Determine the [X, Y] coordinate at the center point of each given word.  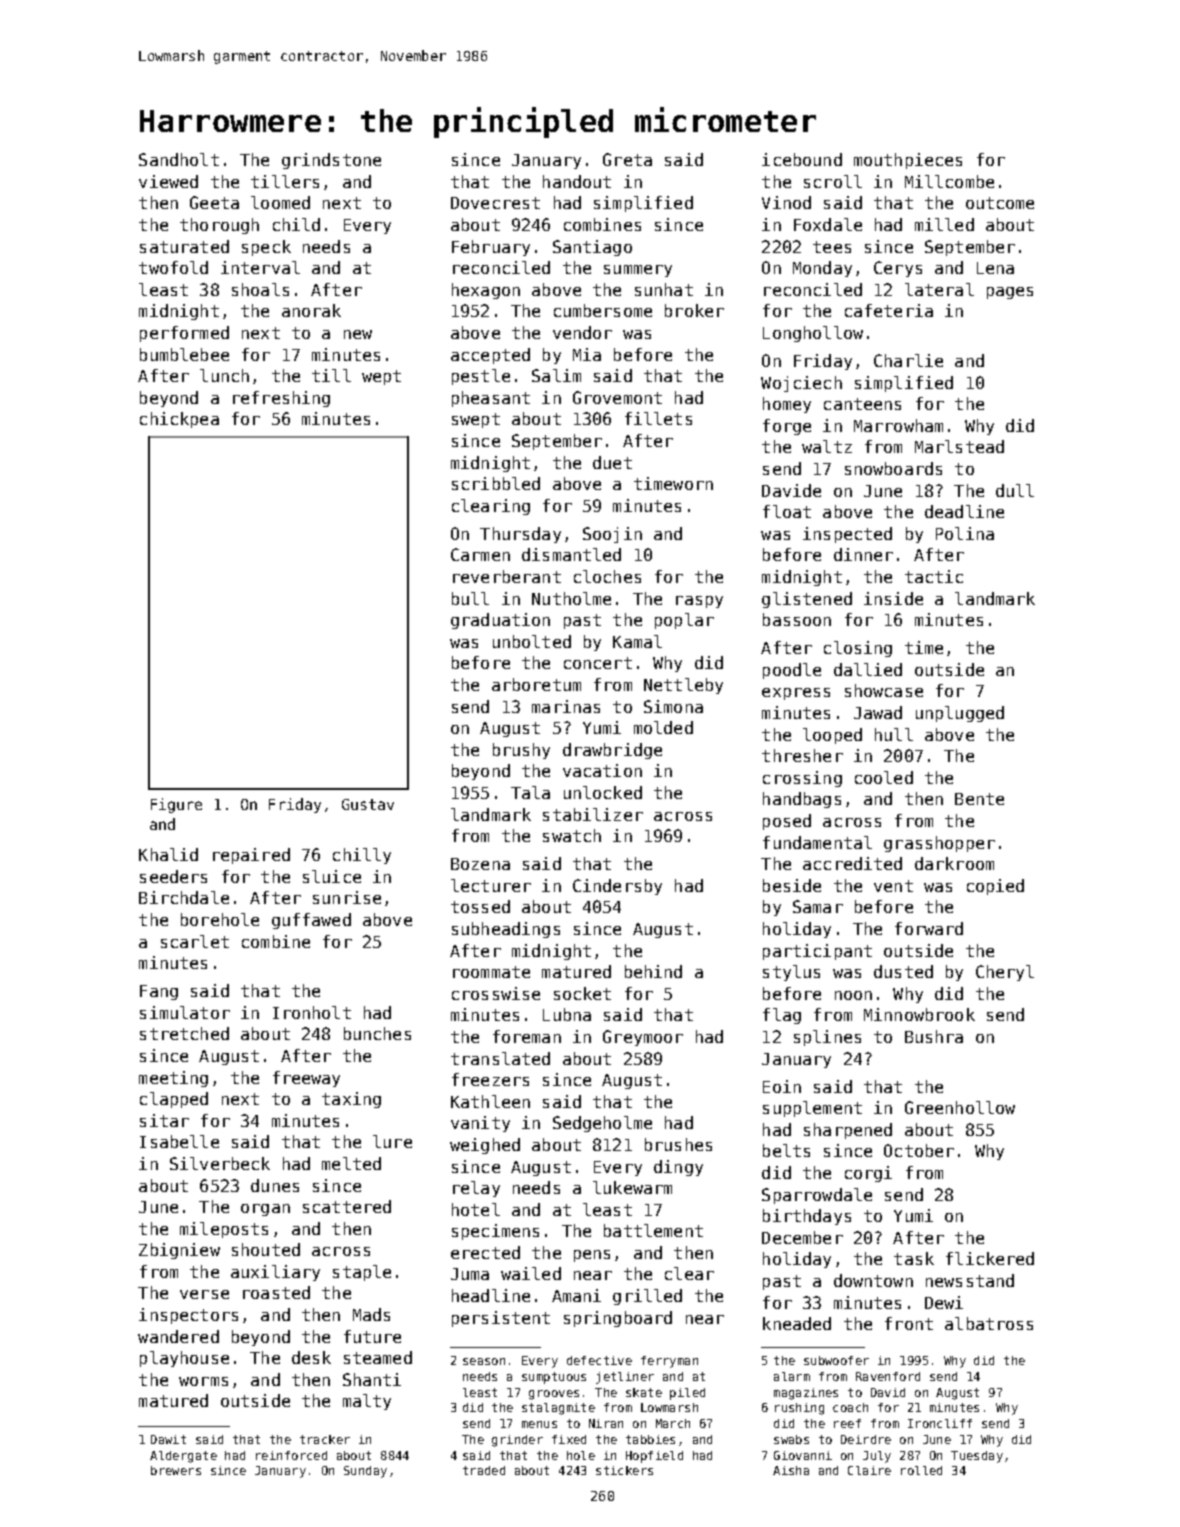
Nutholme [571, 598]
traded [484, 1470]
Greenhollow [960, 1107]
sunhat [664, 289]
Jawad [878, 712]
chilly [362, 856]
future [372, 1336]
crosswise [496, 993]
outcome [1000, 203]
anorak [311, 310]
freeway [306, 1079]
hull [894, 734]
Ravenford [888, 1376]
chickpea [179, 420]
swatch [572, 835]
